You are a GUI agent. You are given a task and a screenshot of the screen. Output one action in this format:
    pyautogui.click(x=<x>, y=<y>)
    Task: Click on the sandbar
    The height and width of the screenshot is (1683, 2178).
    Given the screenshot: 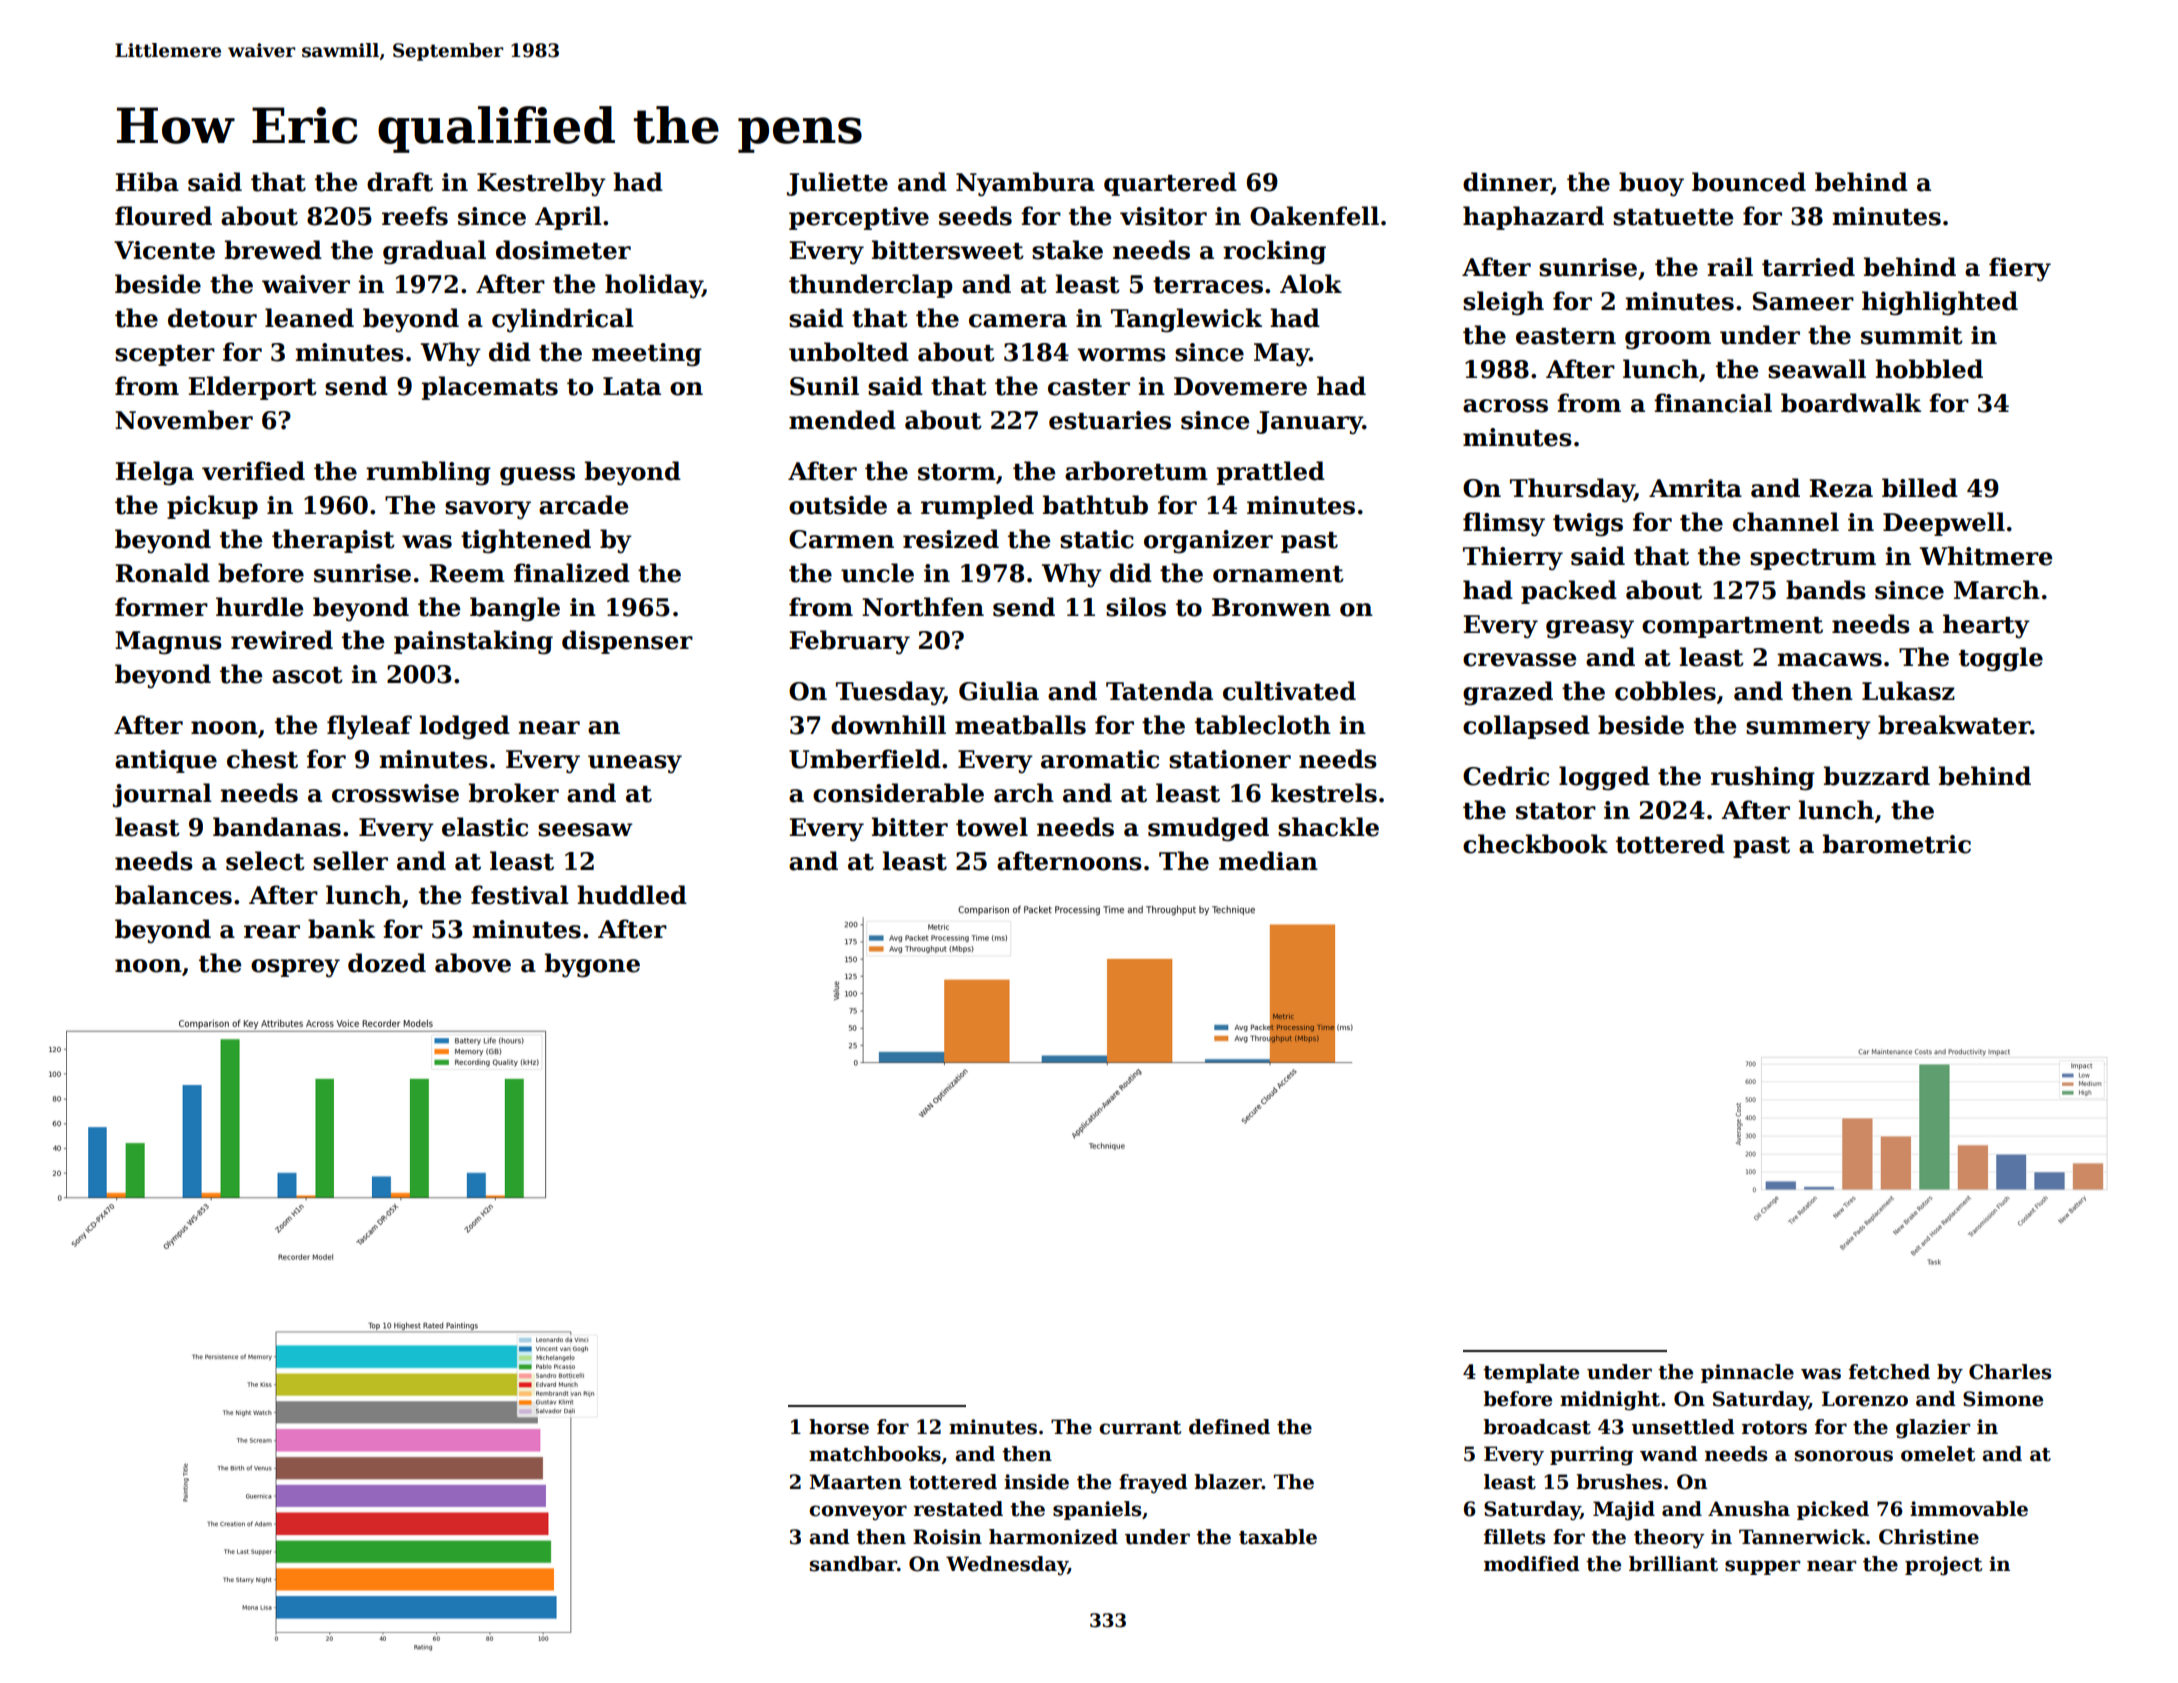 What is the action you would take?
    pyautogui.click(x=853, y=1564)
